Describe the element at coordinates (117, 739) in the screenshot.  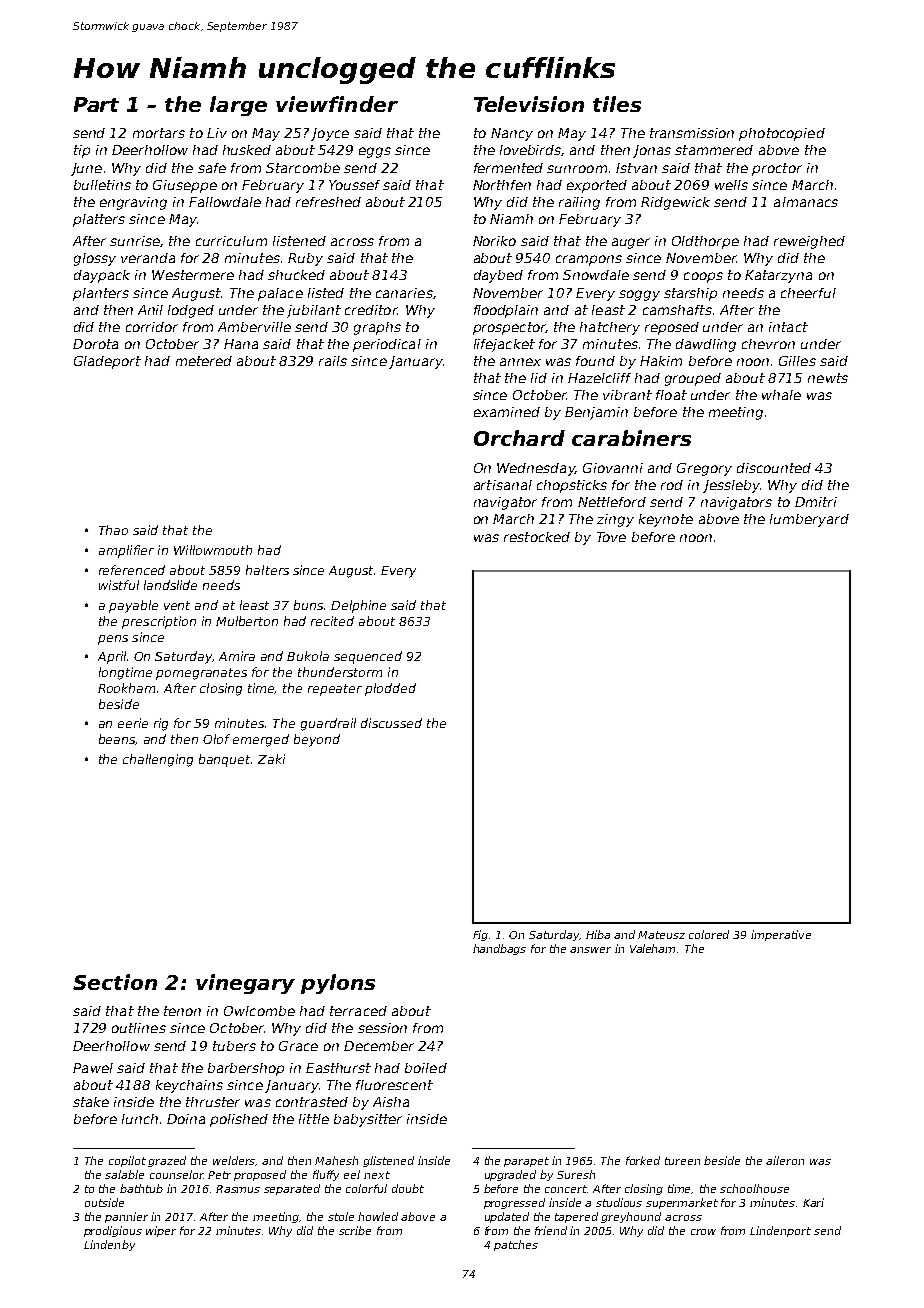
I see `beans` at that location.
